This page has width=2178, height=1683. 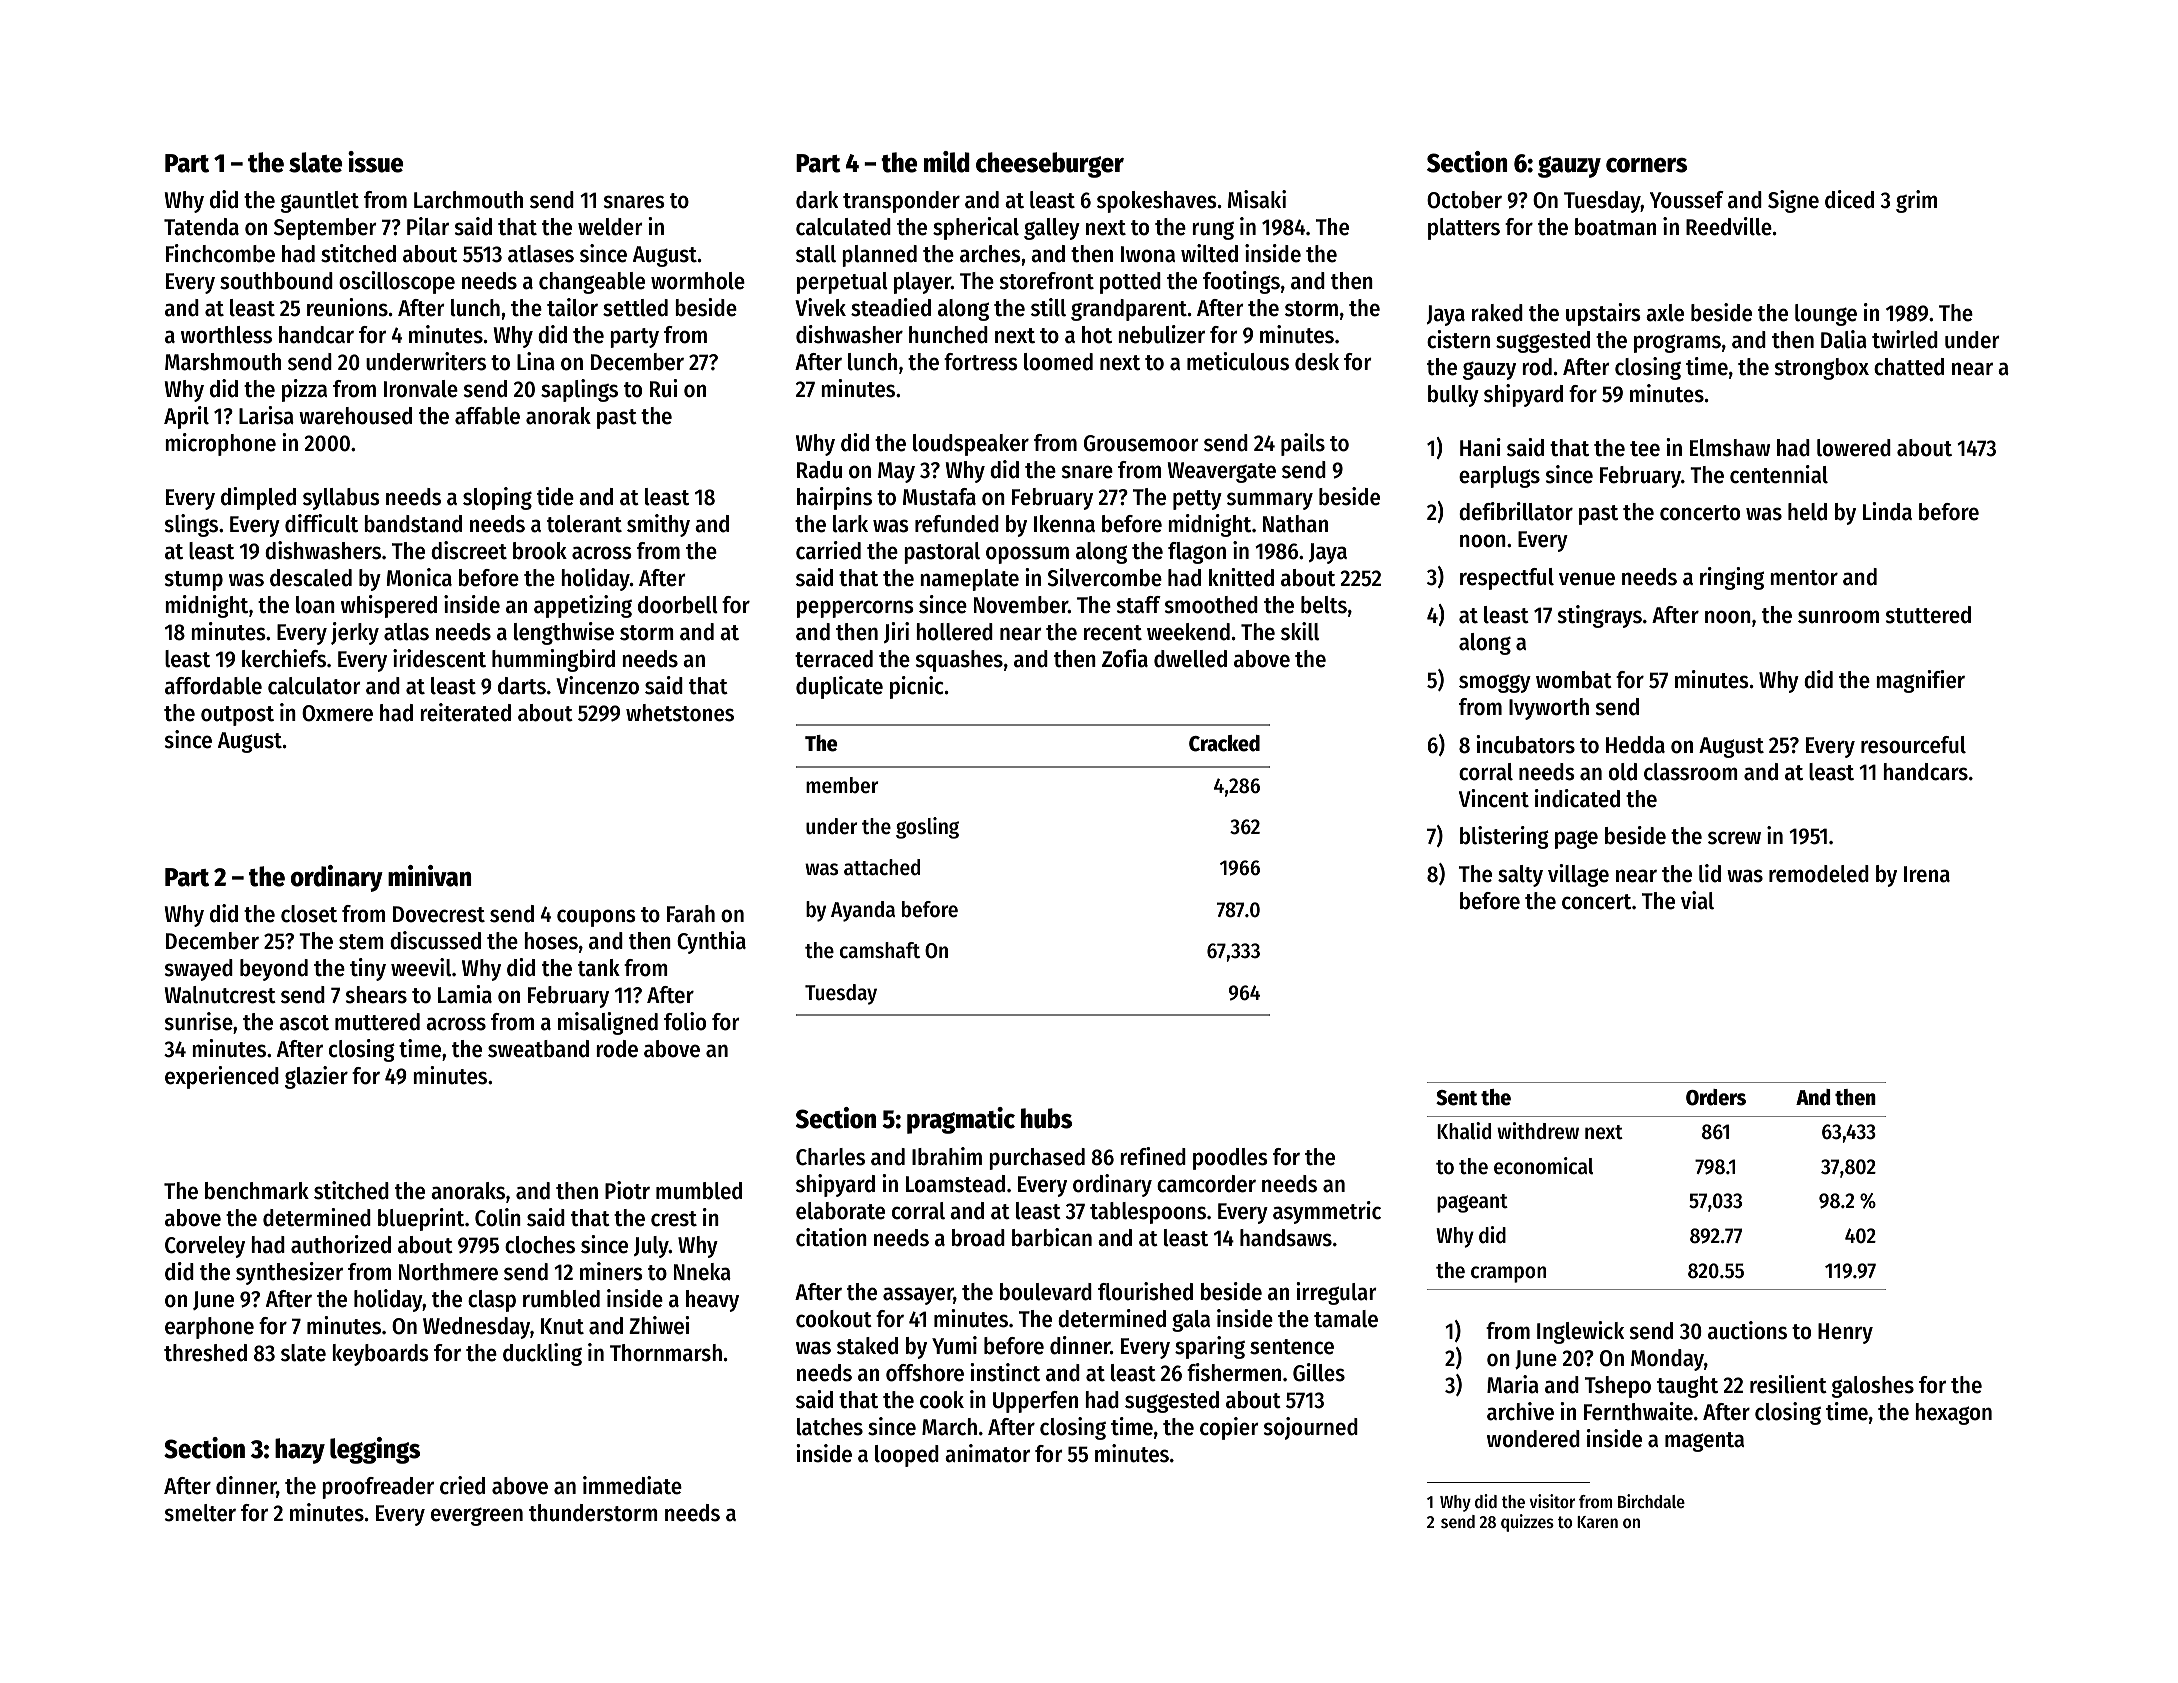 What do you see at coordinates (1508, 1274) in the page?
I see `crampon` at bounding box center [1508, 1274].
